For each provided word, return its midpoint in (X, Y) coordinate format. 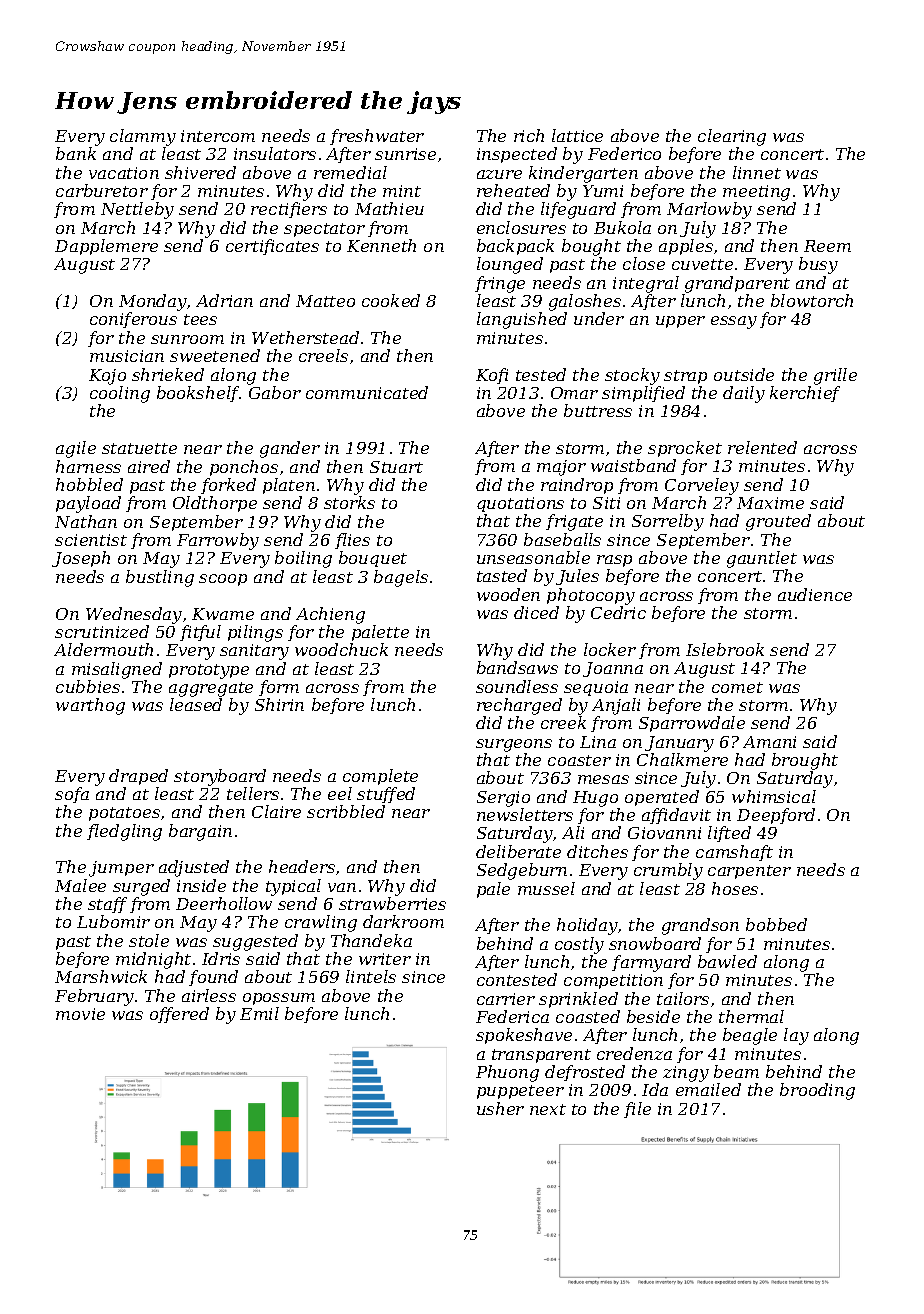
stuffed (386, 795)
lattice (577, 135)
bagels (401, 578)
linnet (757, 172)
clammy (143, 137)
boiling (303, 559)
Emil (259, 1013)
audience (815, 594)
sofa (72, 795)
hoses (735, 888)
